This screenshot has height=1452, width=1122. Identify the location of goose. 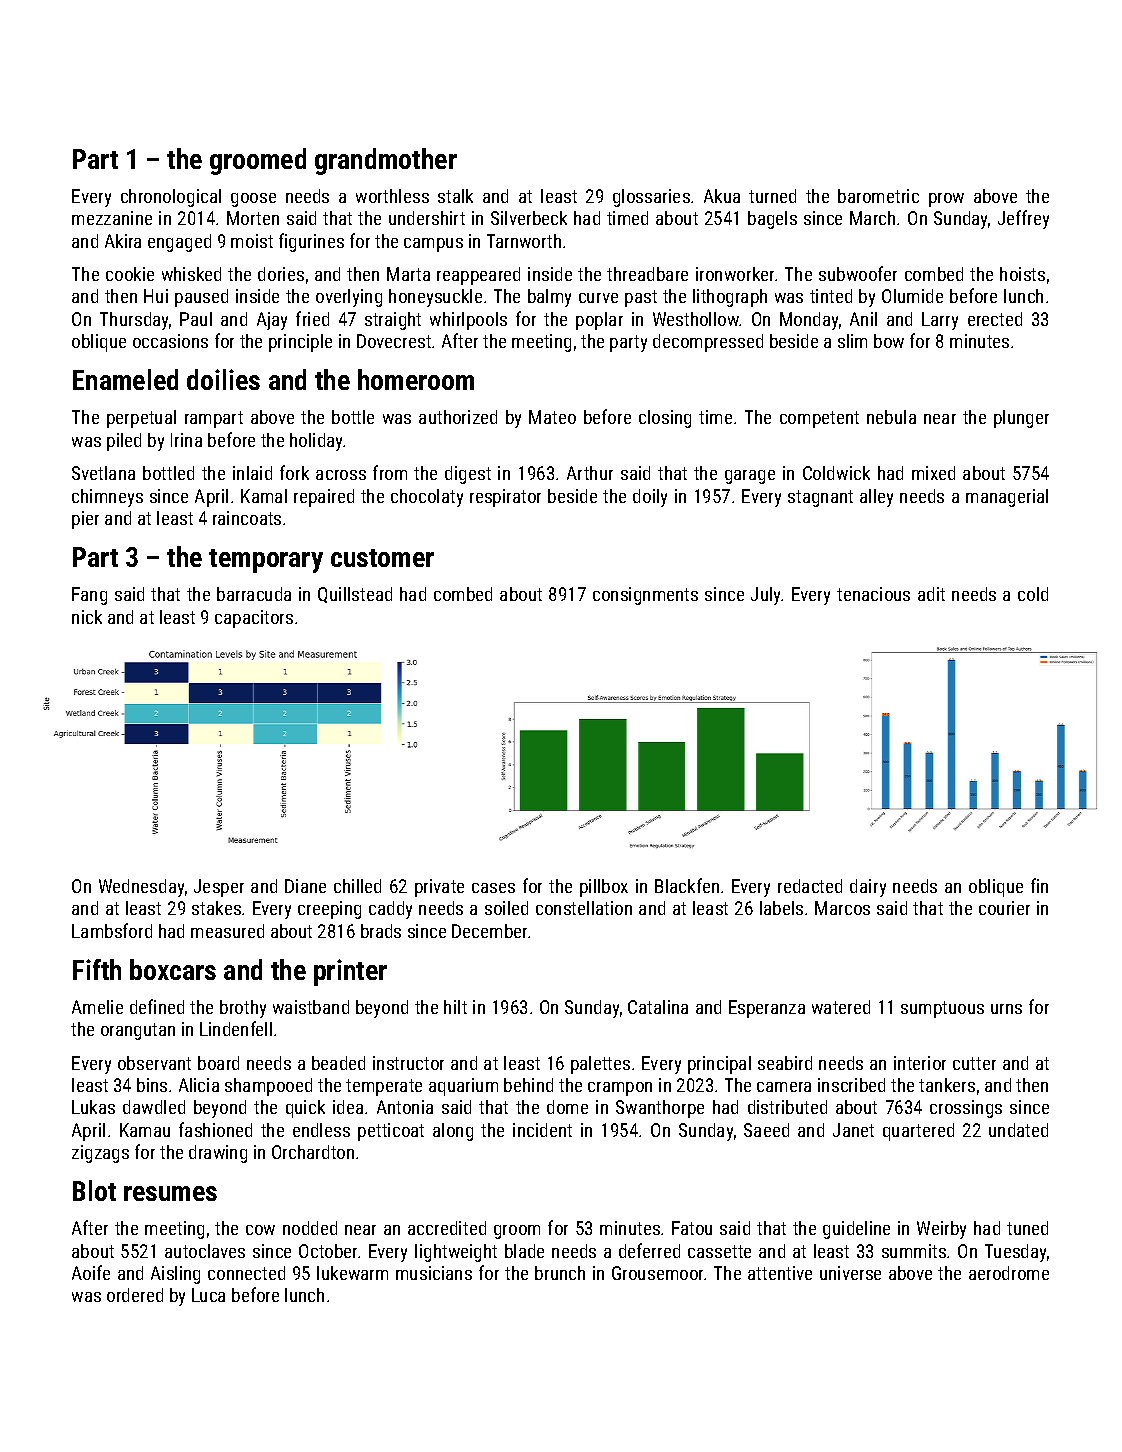
(253, 200).
